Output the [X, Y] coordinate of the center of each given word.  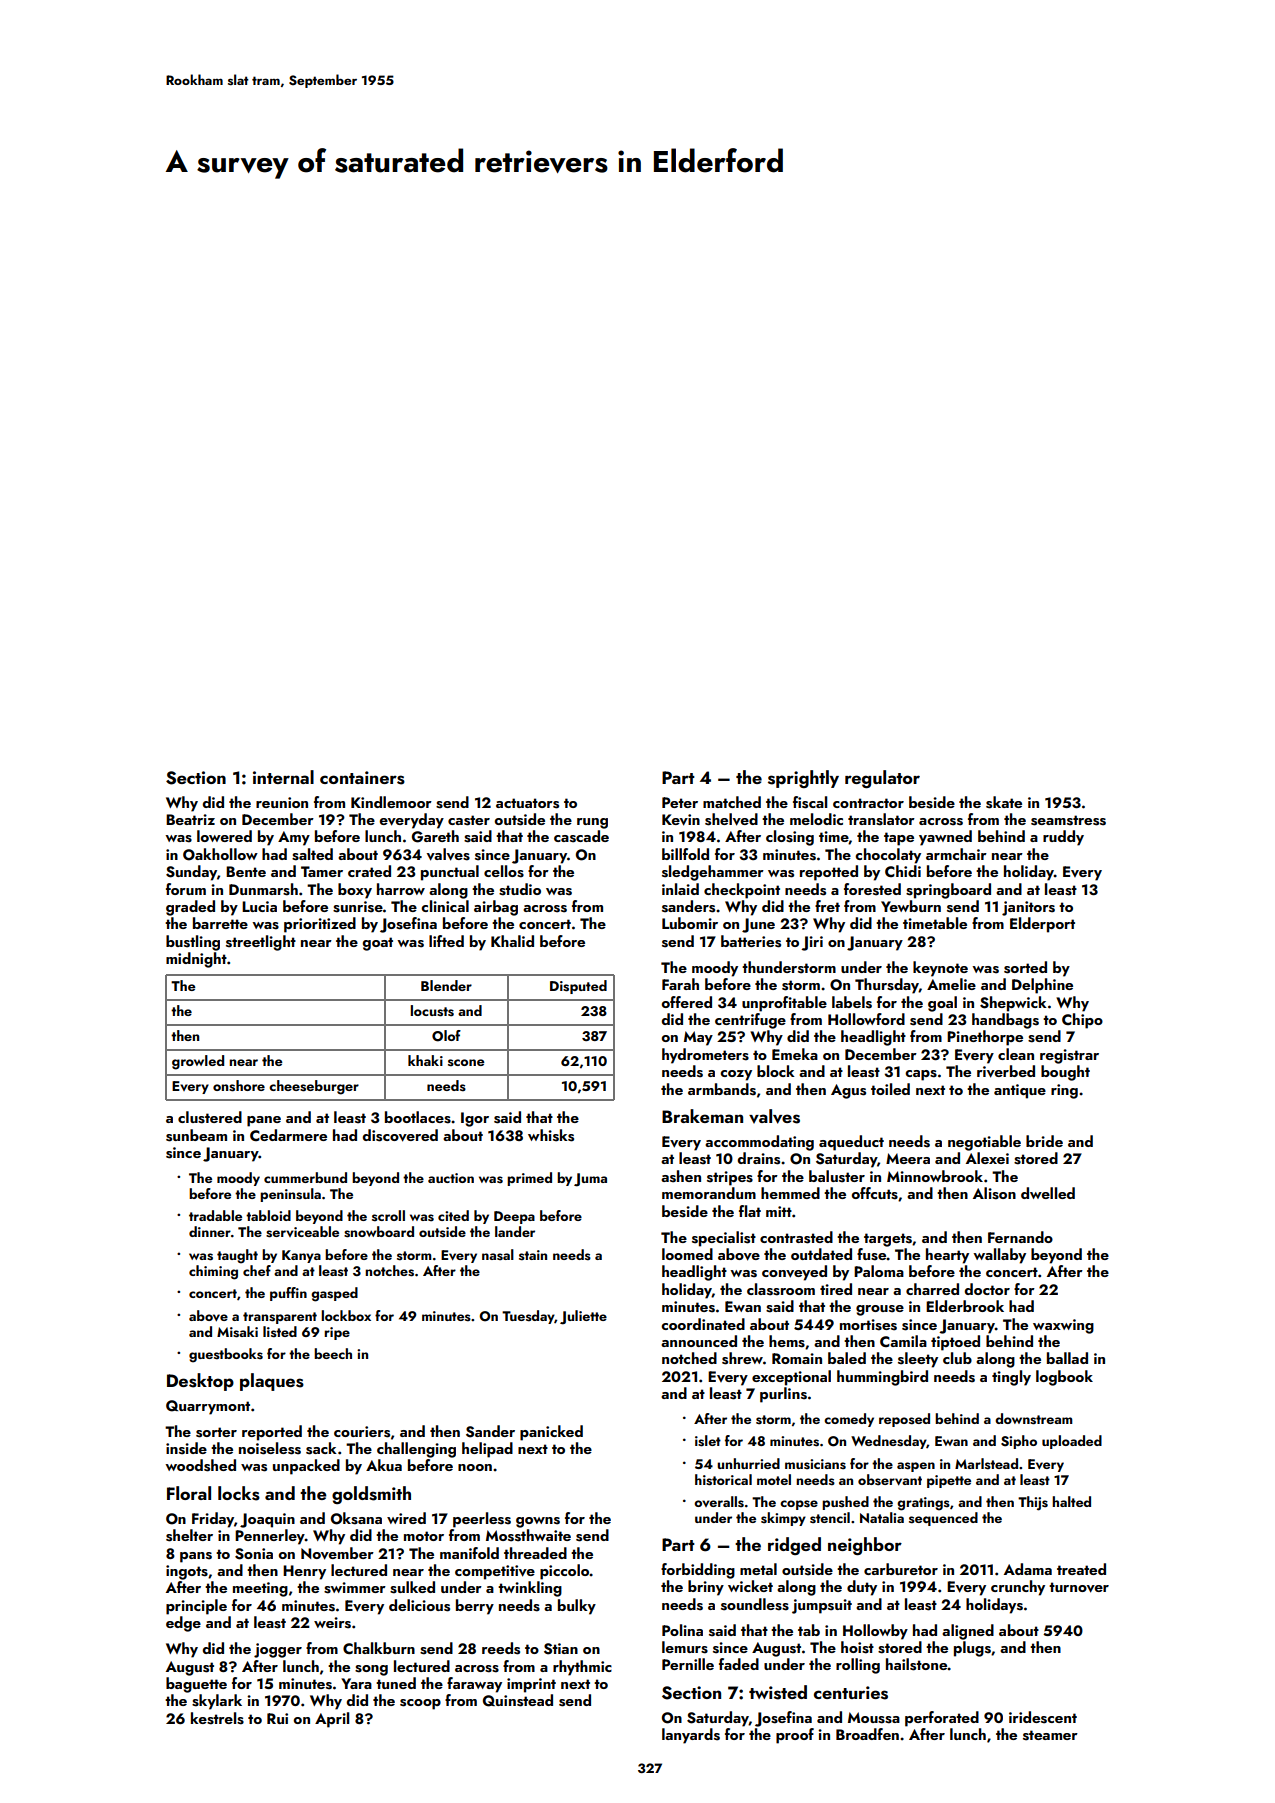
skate [1004, 802]
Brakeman [702, 1116]
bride [1044, 1141]
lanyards [691, 1736]
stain [533, 1255]
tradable [215, 1215]
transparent [280, 1318]
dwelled [1048, 1193]
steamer [1050, 1735]
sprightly [803, 779]
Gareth [435, 836]
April [332, 1720]
